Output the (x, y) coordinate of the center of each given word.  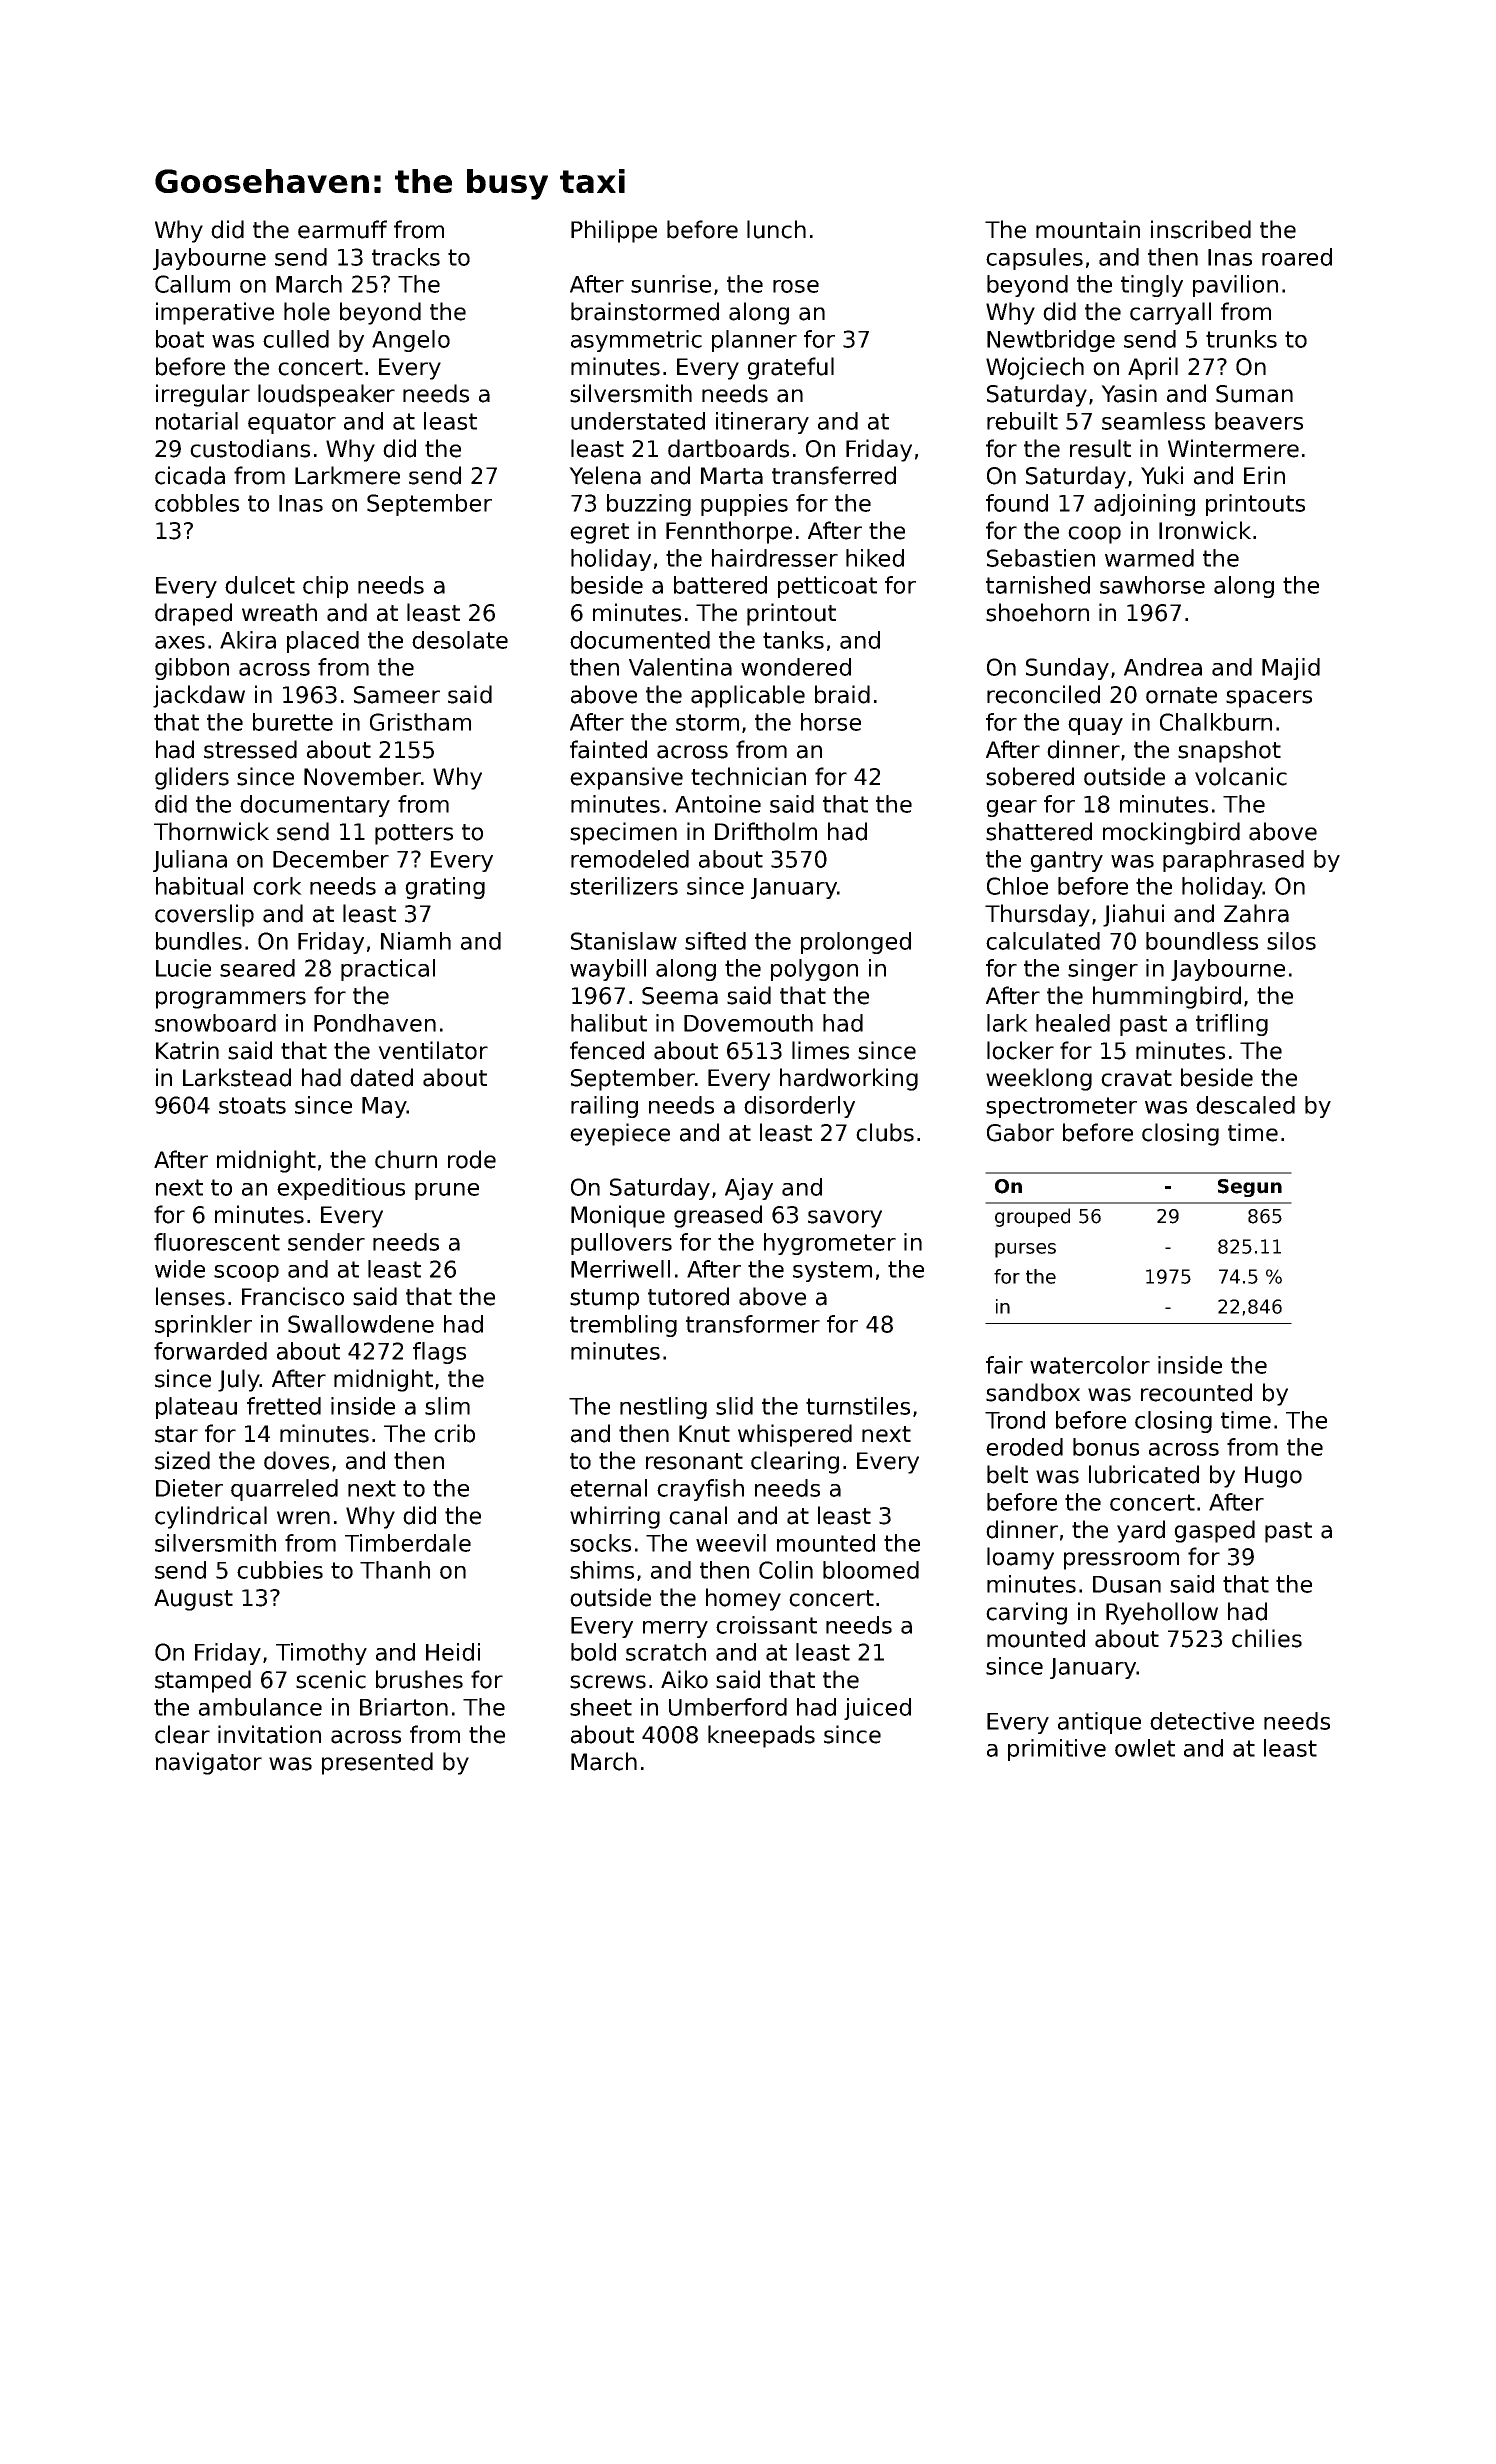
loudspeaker (326, 395)
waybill (608, 970)
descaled (1245, 1105)
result (1100, 448)
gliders (192, 778)
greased (718, 1216)
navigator (209, 1763)
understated (638, 421)
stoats (252, 1105)
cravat (1136, 1078)
